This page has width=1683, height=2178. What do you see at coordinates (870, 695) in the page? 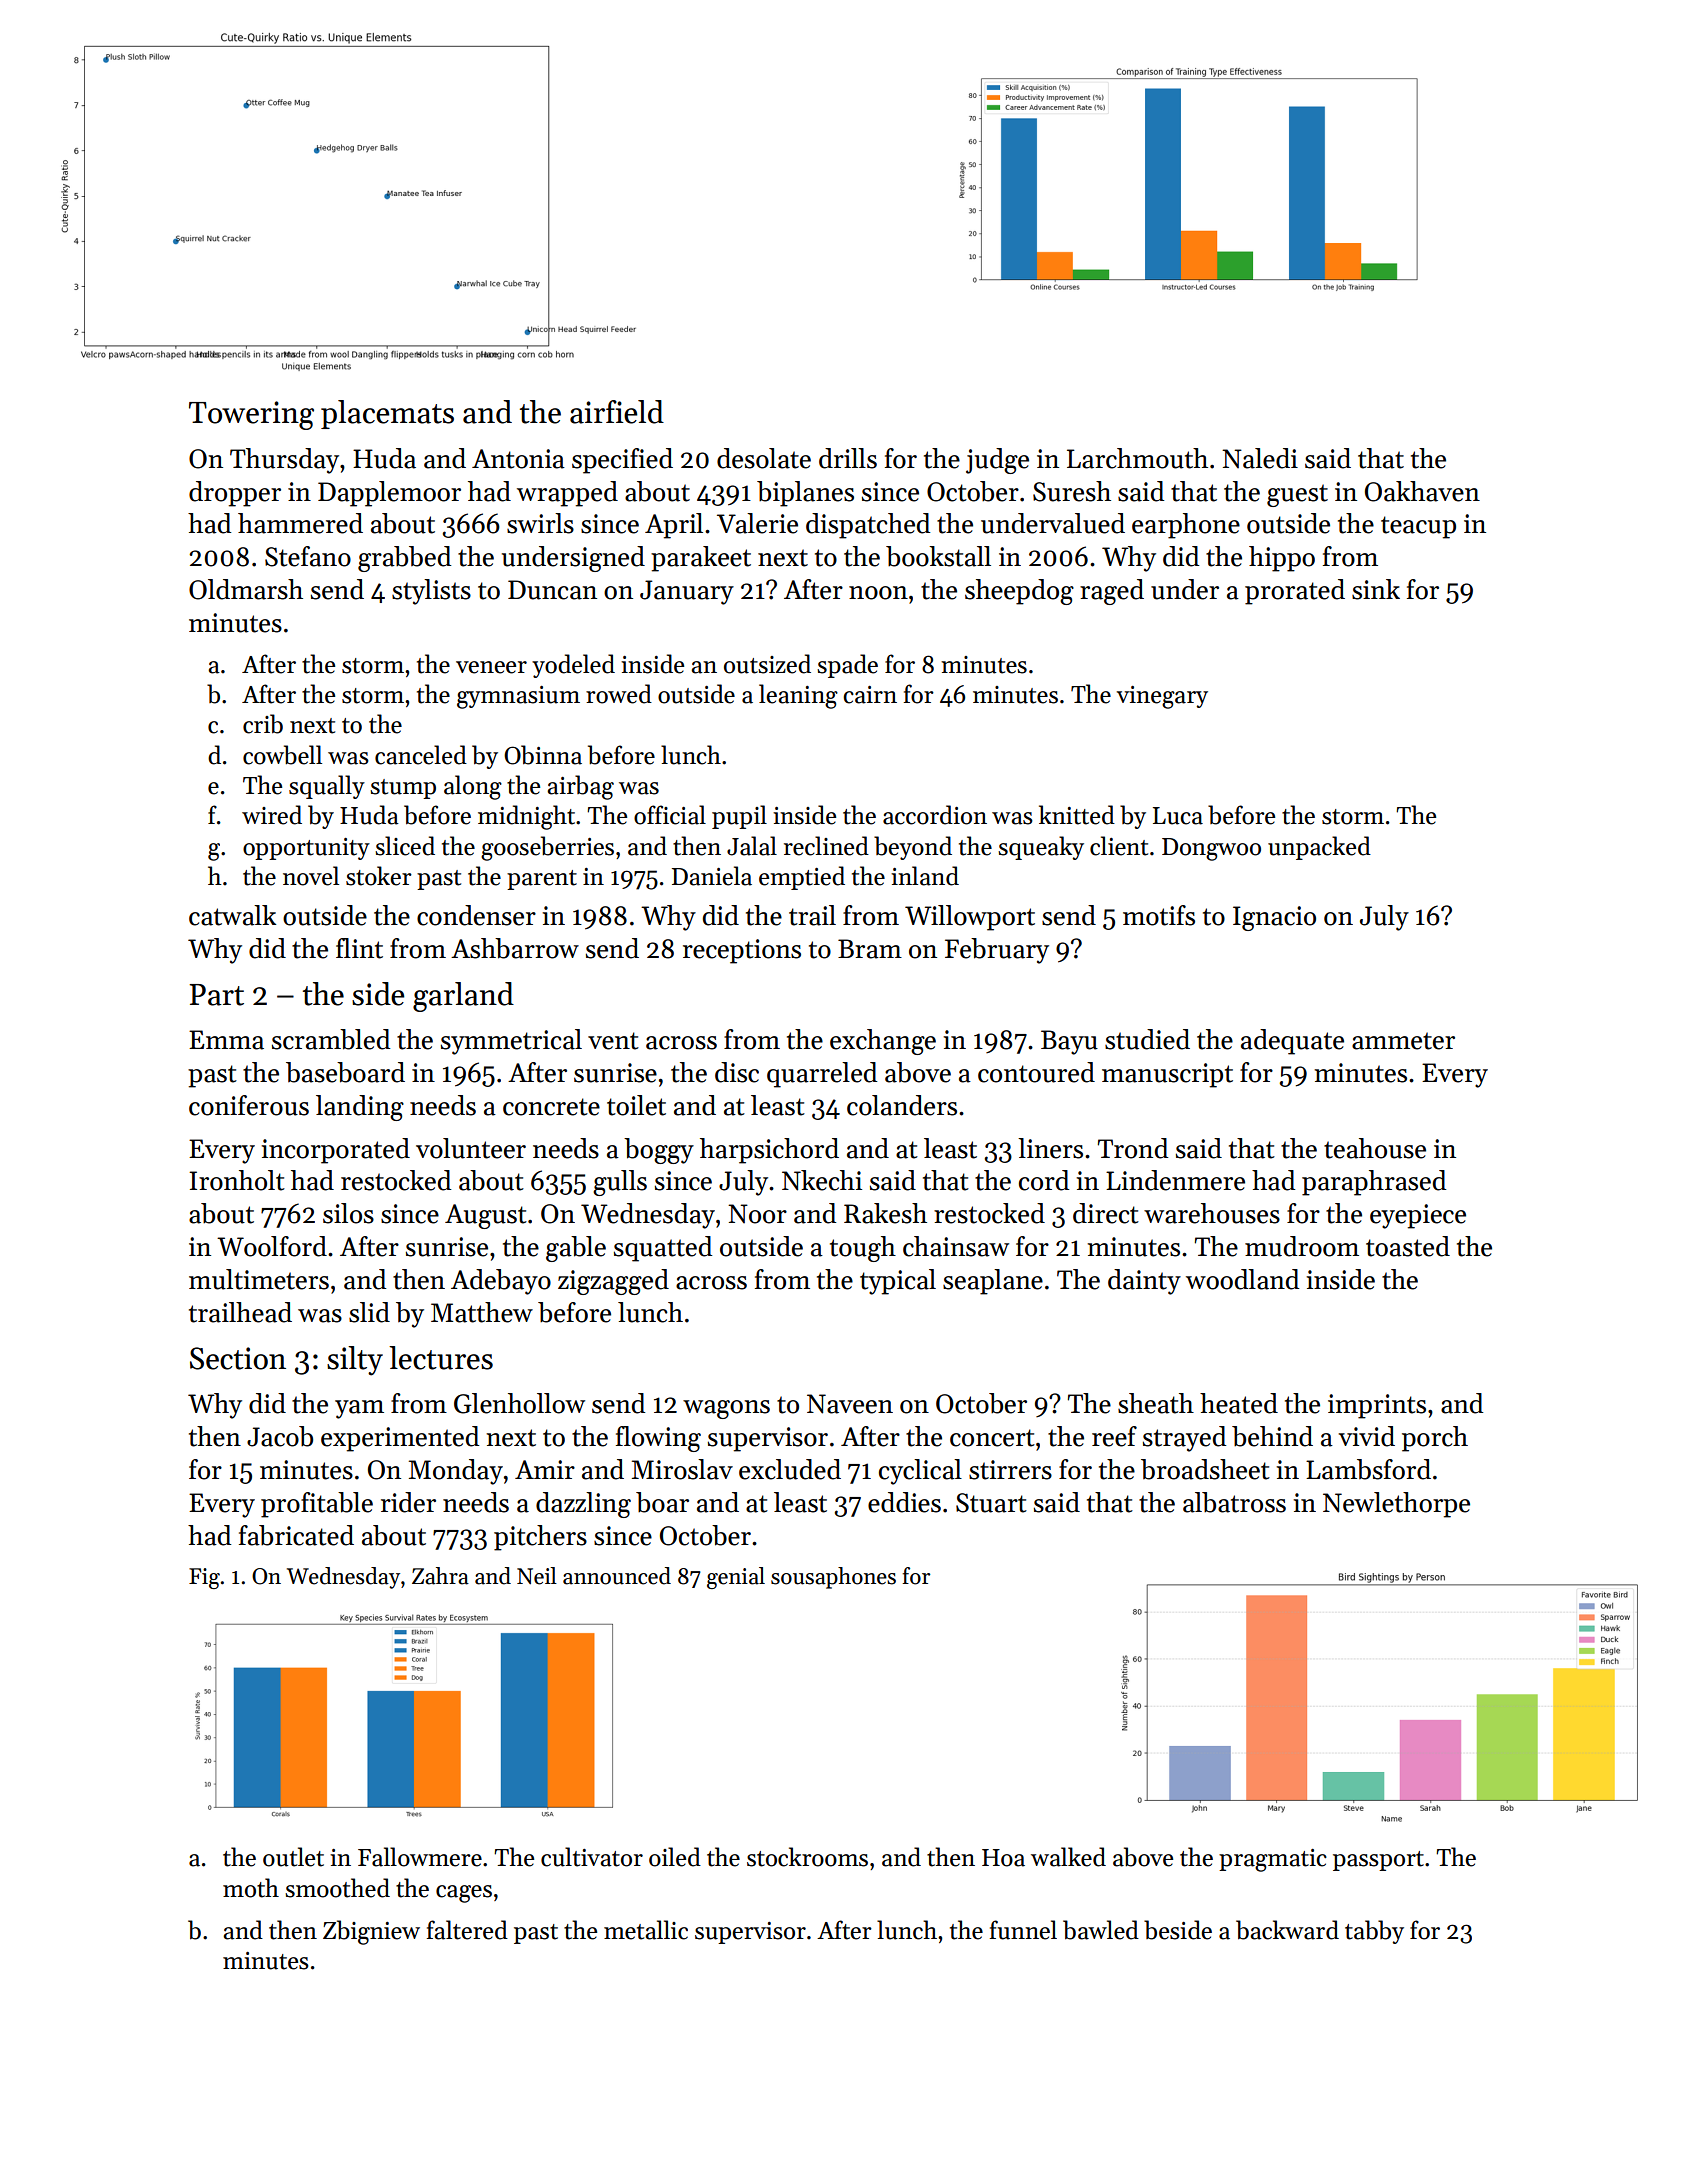
I see `cairn` at bounding box center [870, 695].
